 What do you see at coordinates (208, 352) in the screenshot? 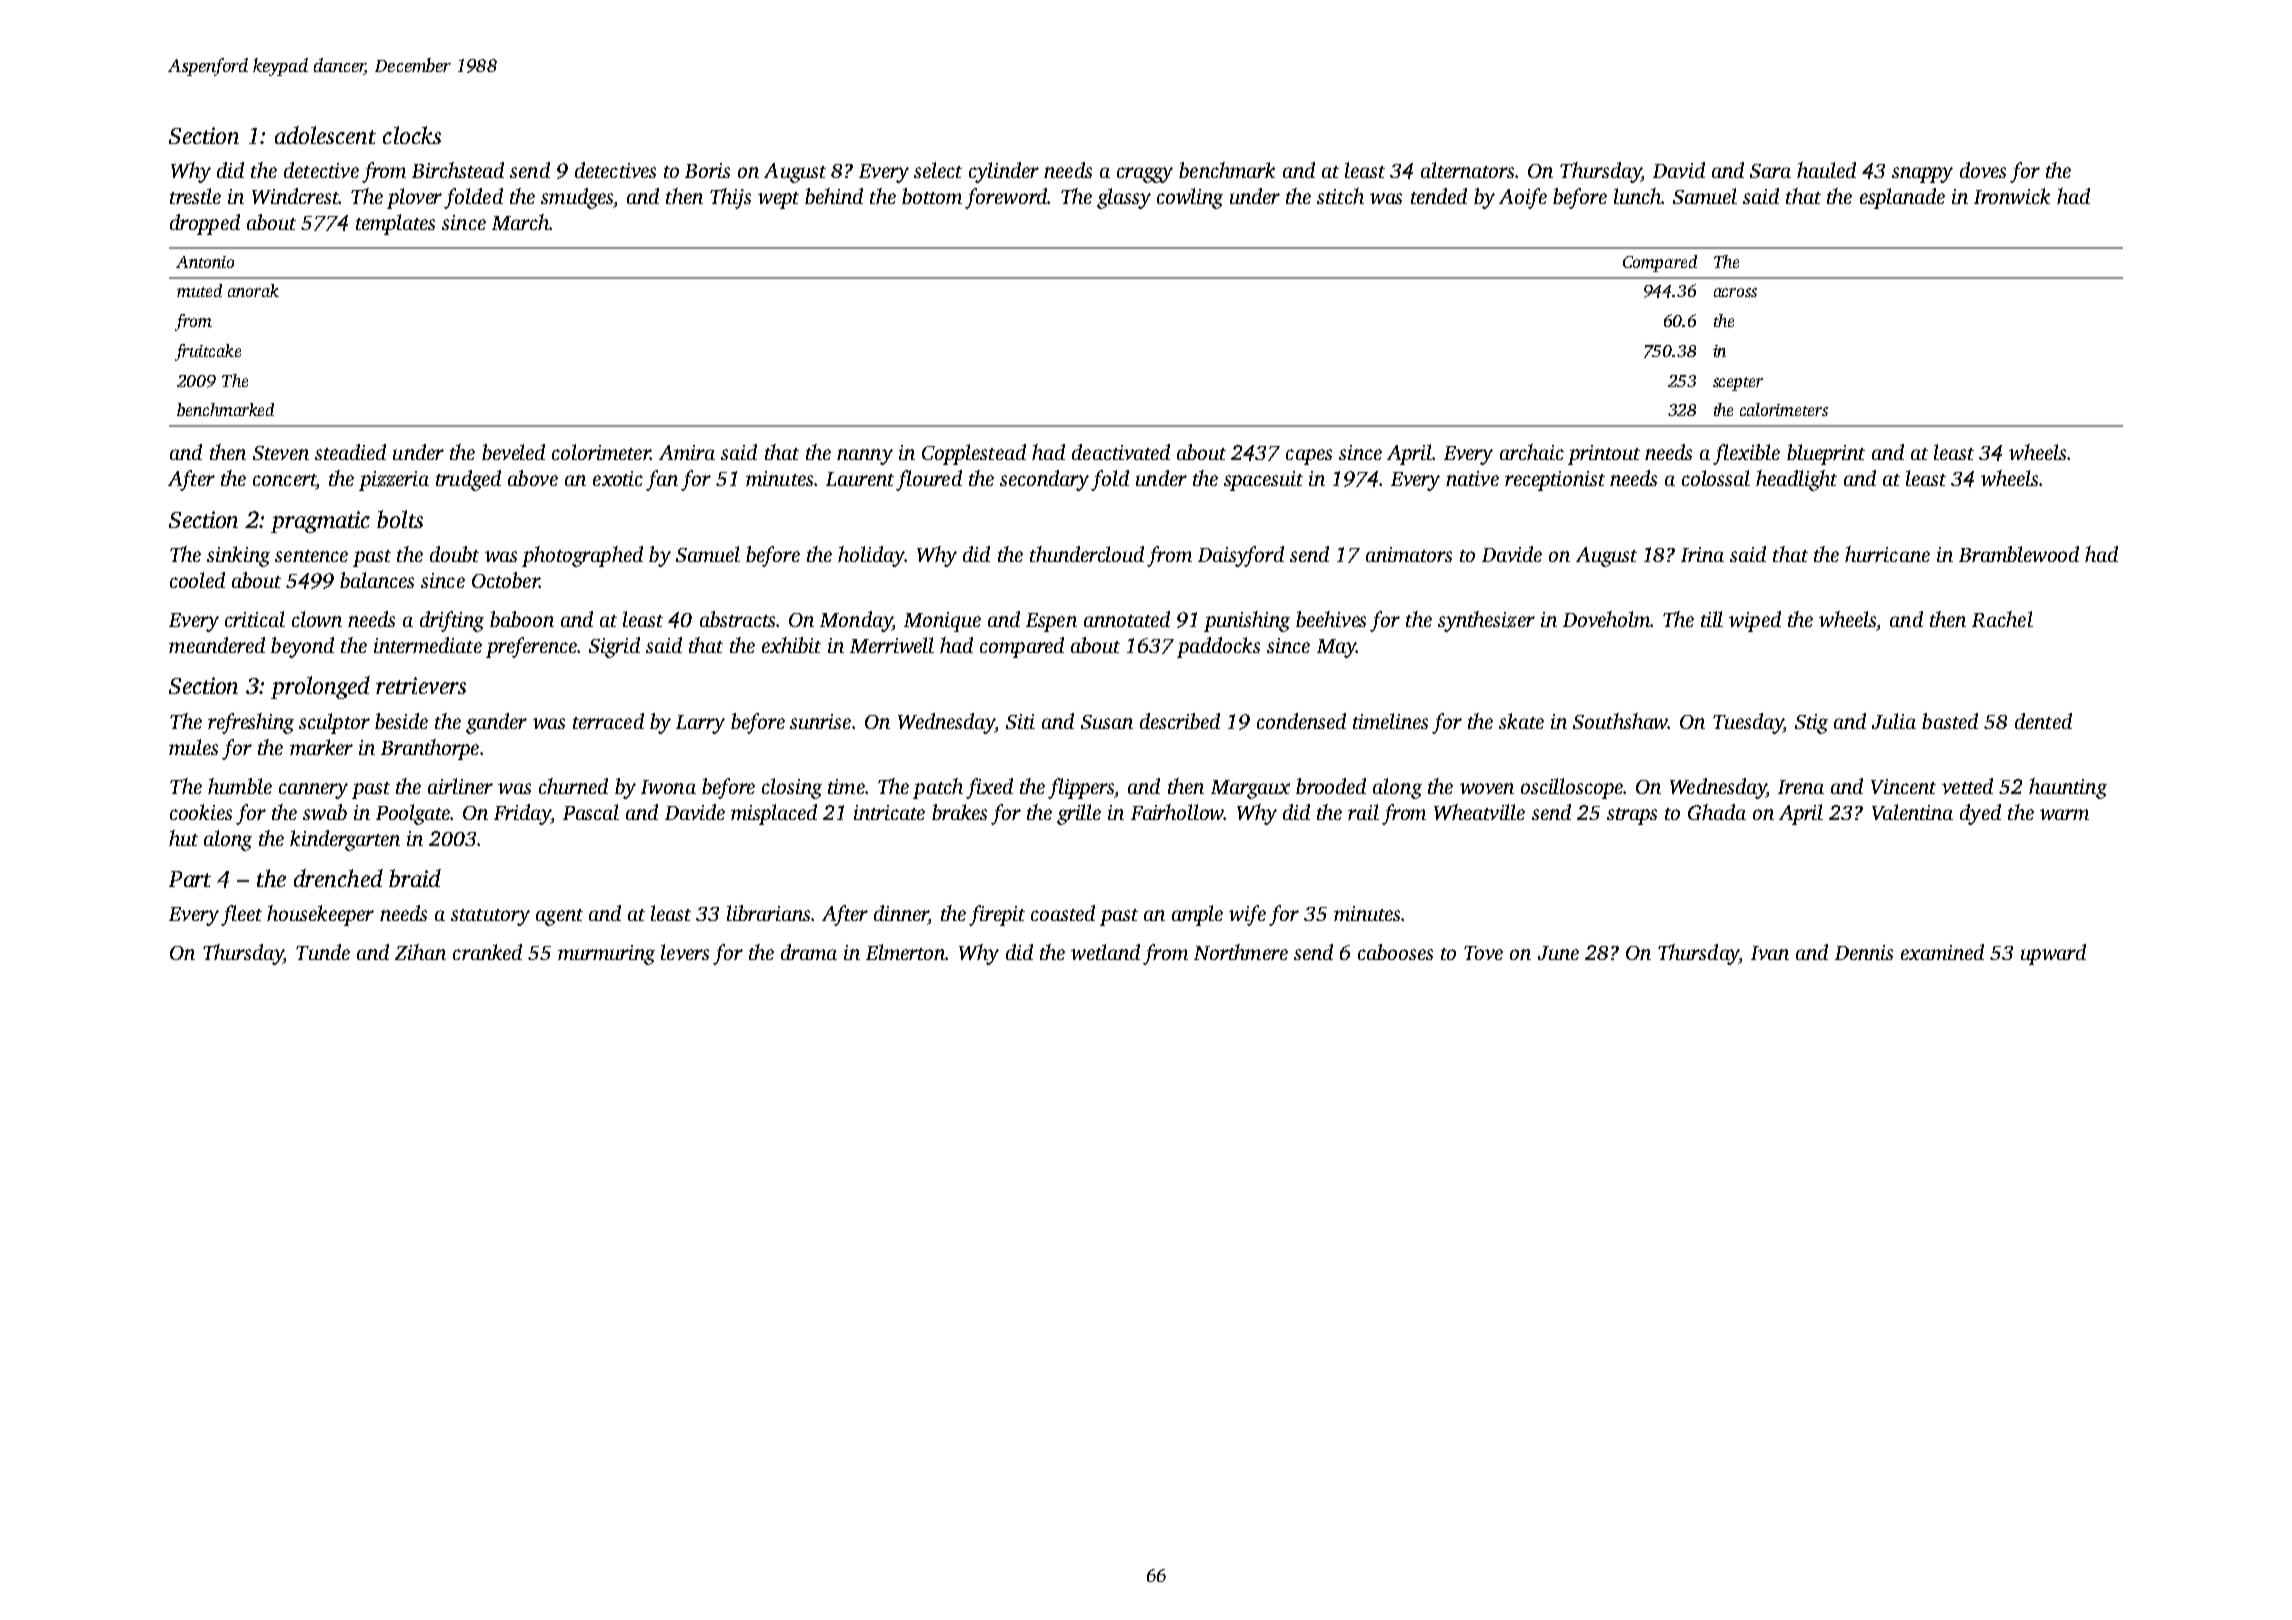
I see `fruitcake` at bounding box center [208, 352].
